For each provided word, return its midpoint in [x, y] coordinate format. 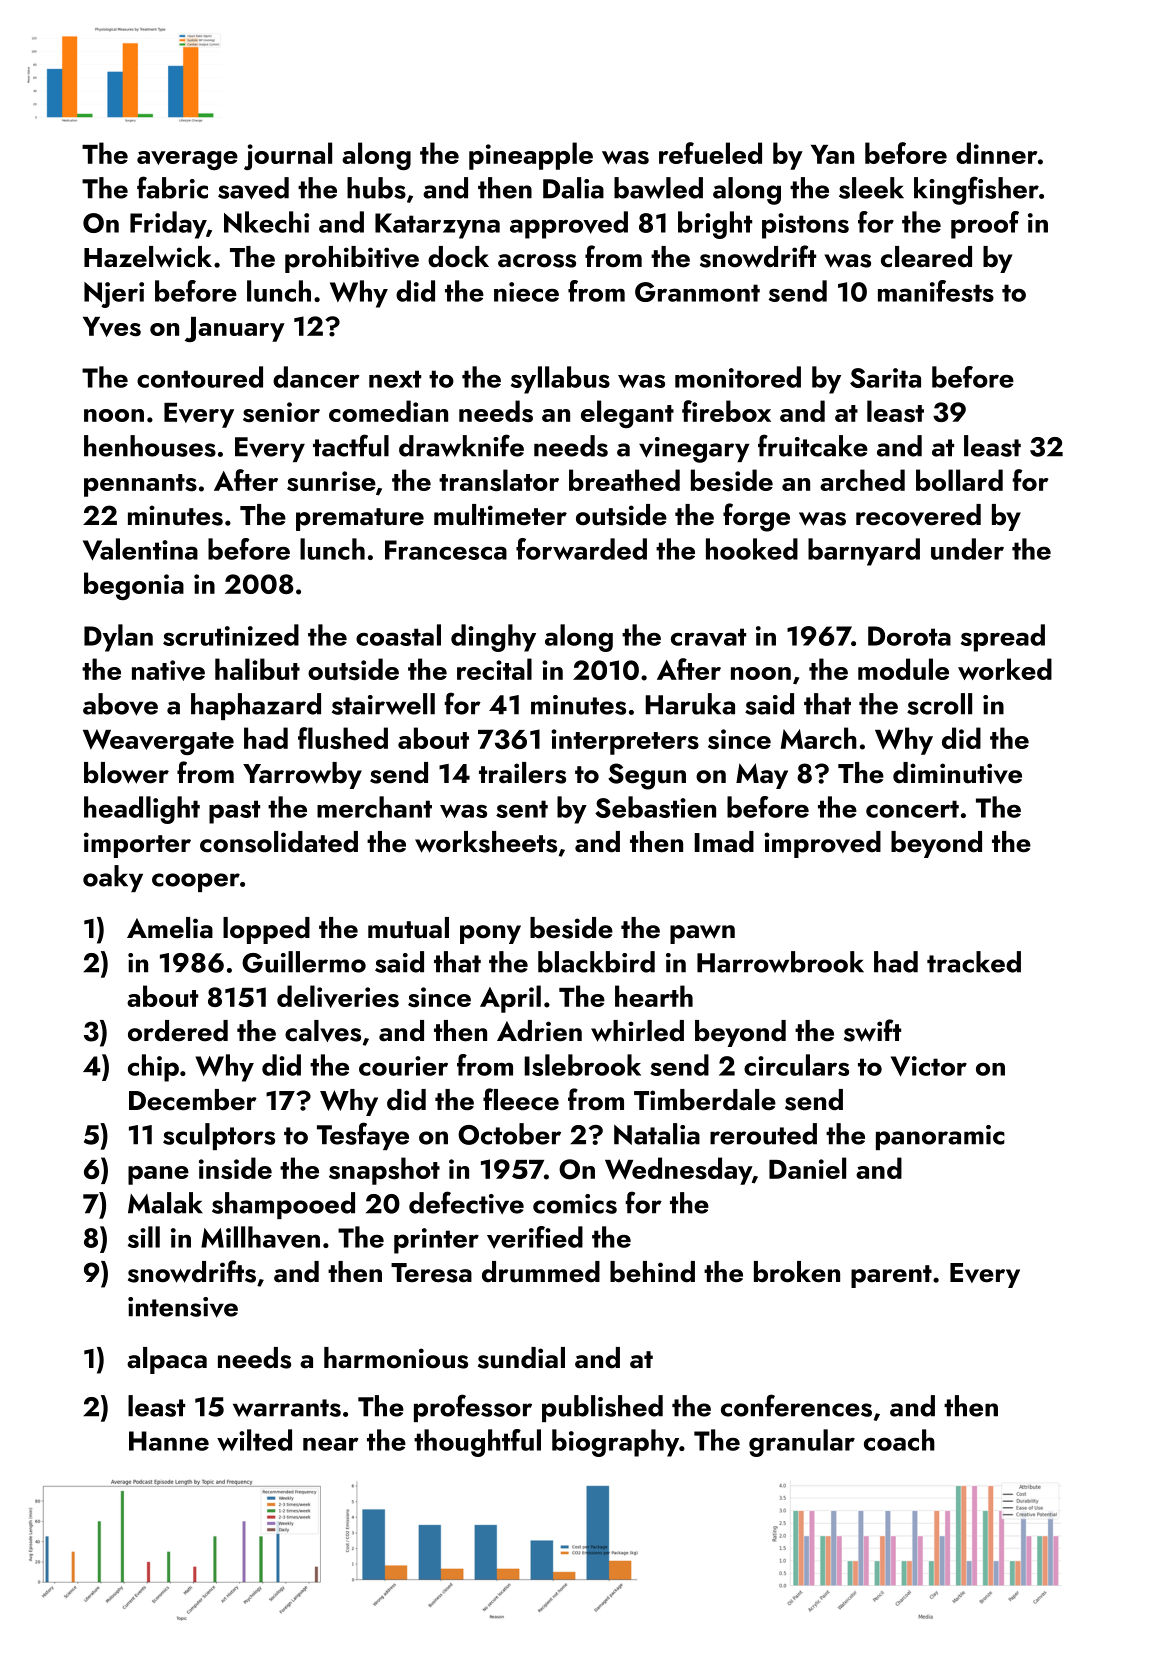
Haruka [690, 704]
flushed [343, 738]
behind [652, 1272]
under [967, 549]
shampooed [283, 1205]
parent [891, 1276]
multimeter [500, 515]
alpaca [167, 1360]
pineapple [531, 156]
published [602, 1408]
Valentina [140, 549]
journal [288, 156]
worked [1005, 669]
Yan [832, 154]
